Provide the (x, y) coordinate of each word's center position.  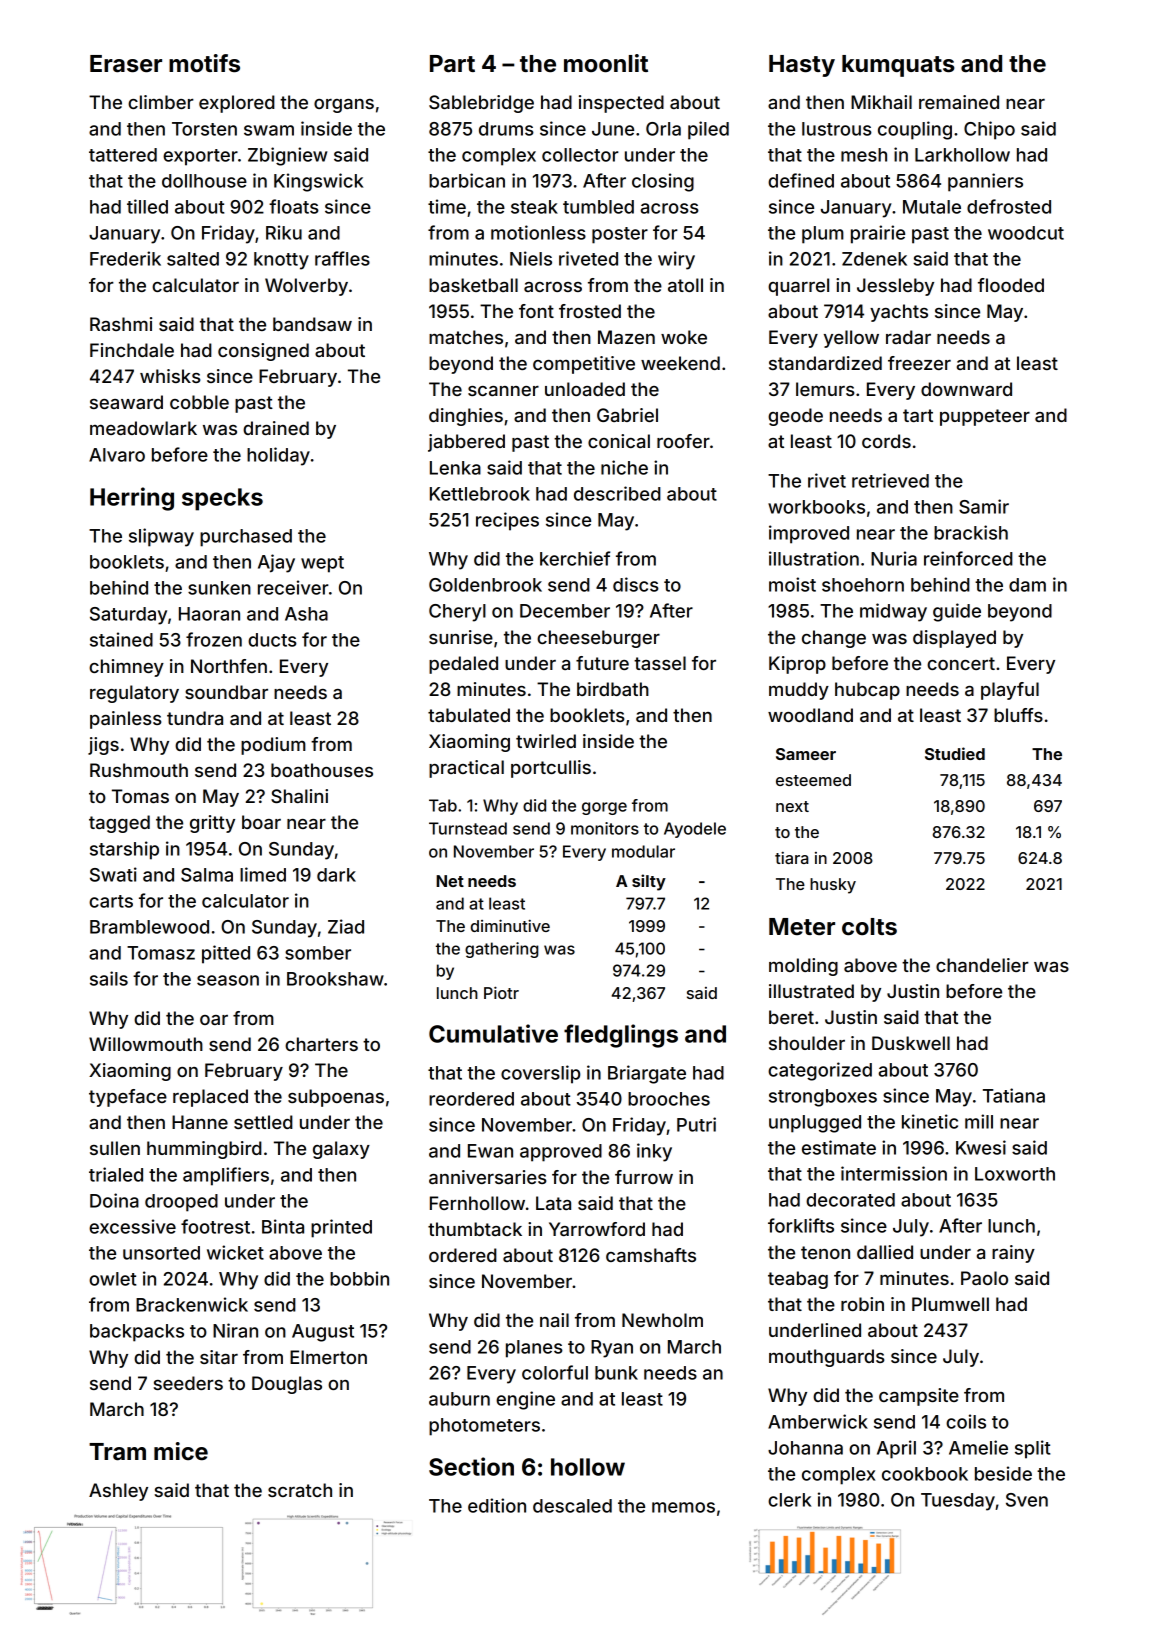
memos (683, 1507)
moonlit (606, 63)
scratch (300, 1490)
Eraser (126, 64)
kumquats (898, 66)
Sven (1027, 1500)
